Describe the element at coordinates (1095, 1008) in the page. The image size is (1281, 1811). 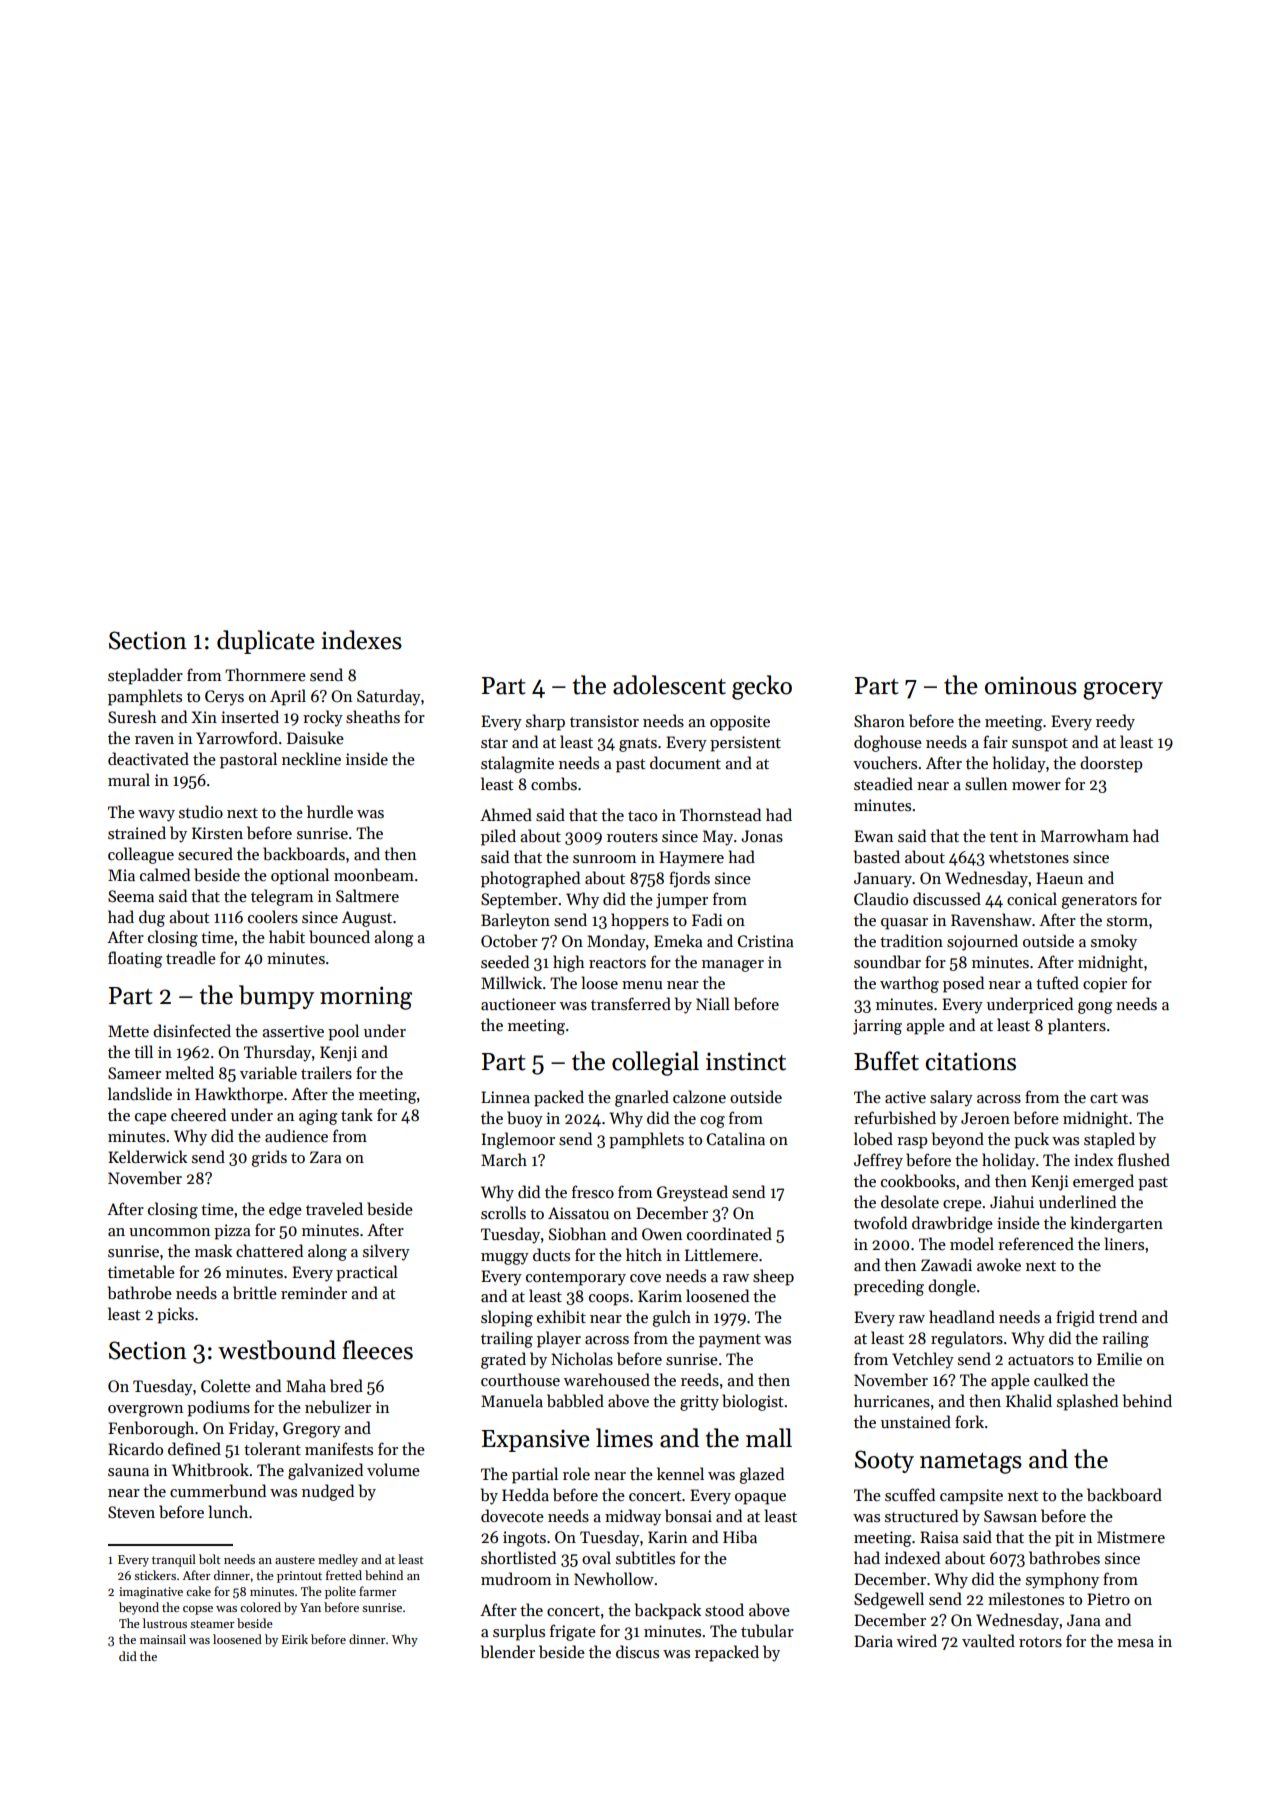
I see `gong` at that location.
